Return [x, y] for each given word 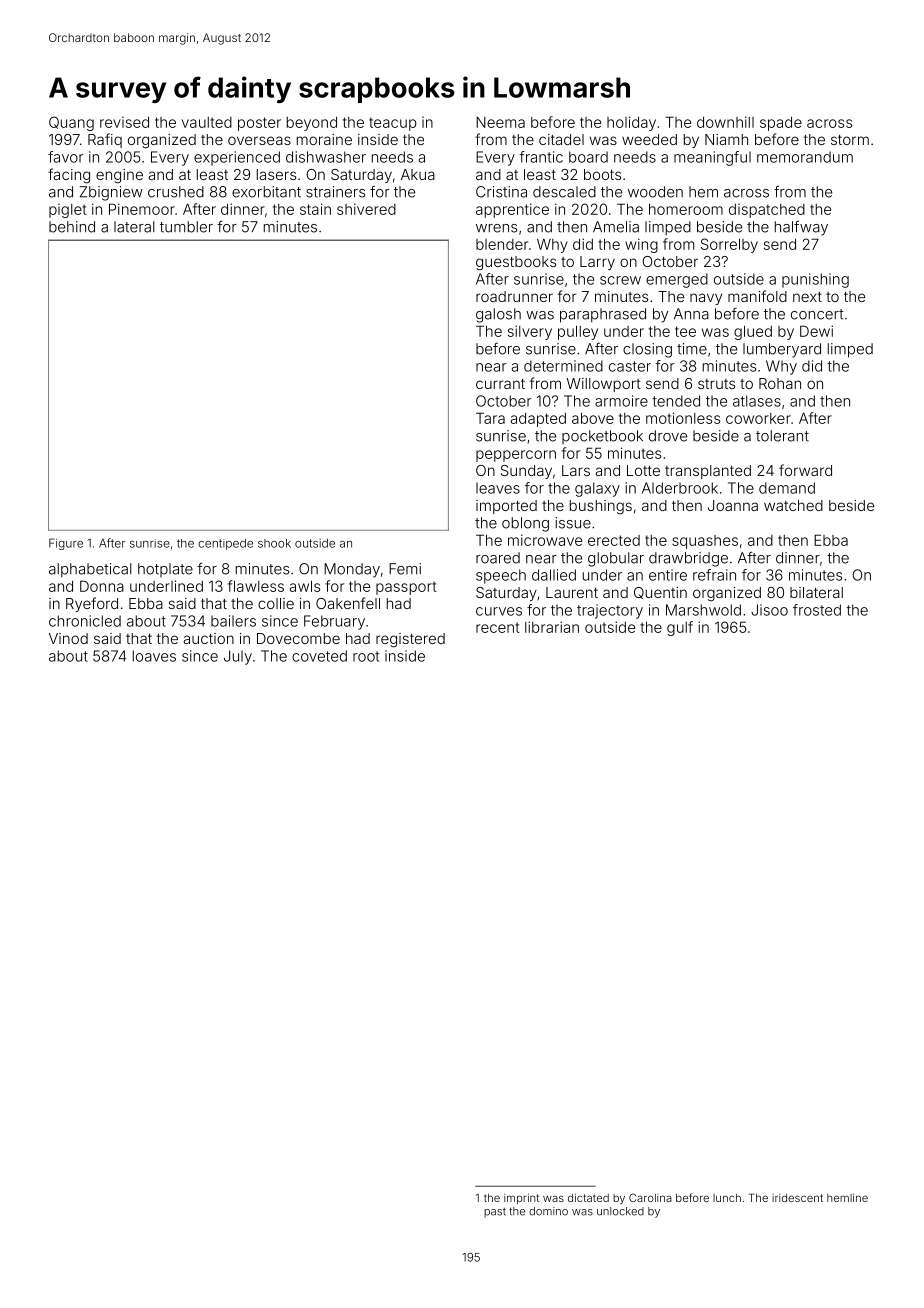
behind [72, 227]
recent [498, 627]
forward [805, 470]
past [495, 1213]
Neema [500, 122]
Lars [576, 470]
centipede [225, 544]
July [238, 657]
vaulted [207, 122]
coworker [758, 418]
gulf [680, 628]
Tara [490, 418]
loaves [154, 656]
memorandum [805, 157]
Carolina [650, 1197]
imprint [521, 1198]
